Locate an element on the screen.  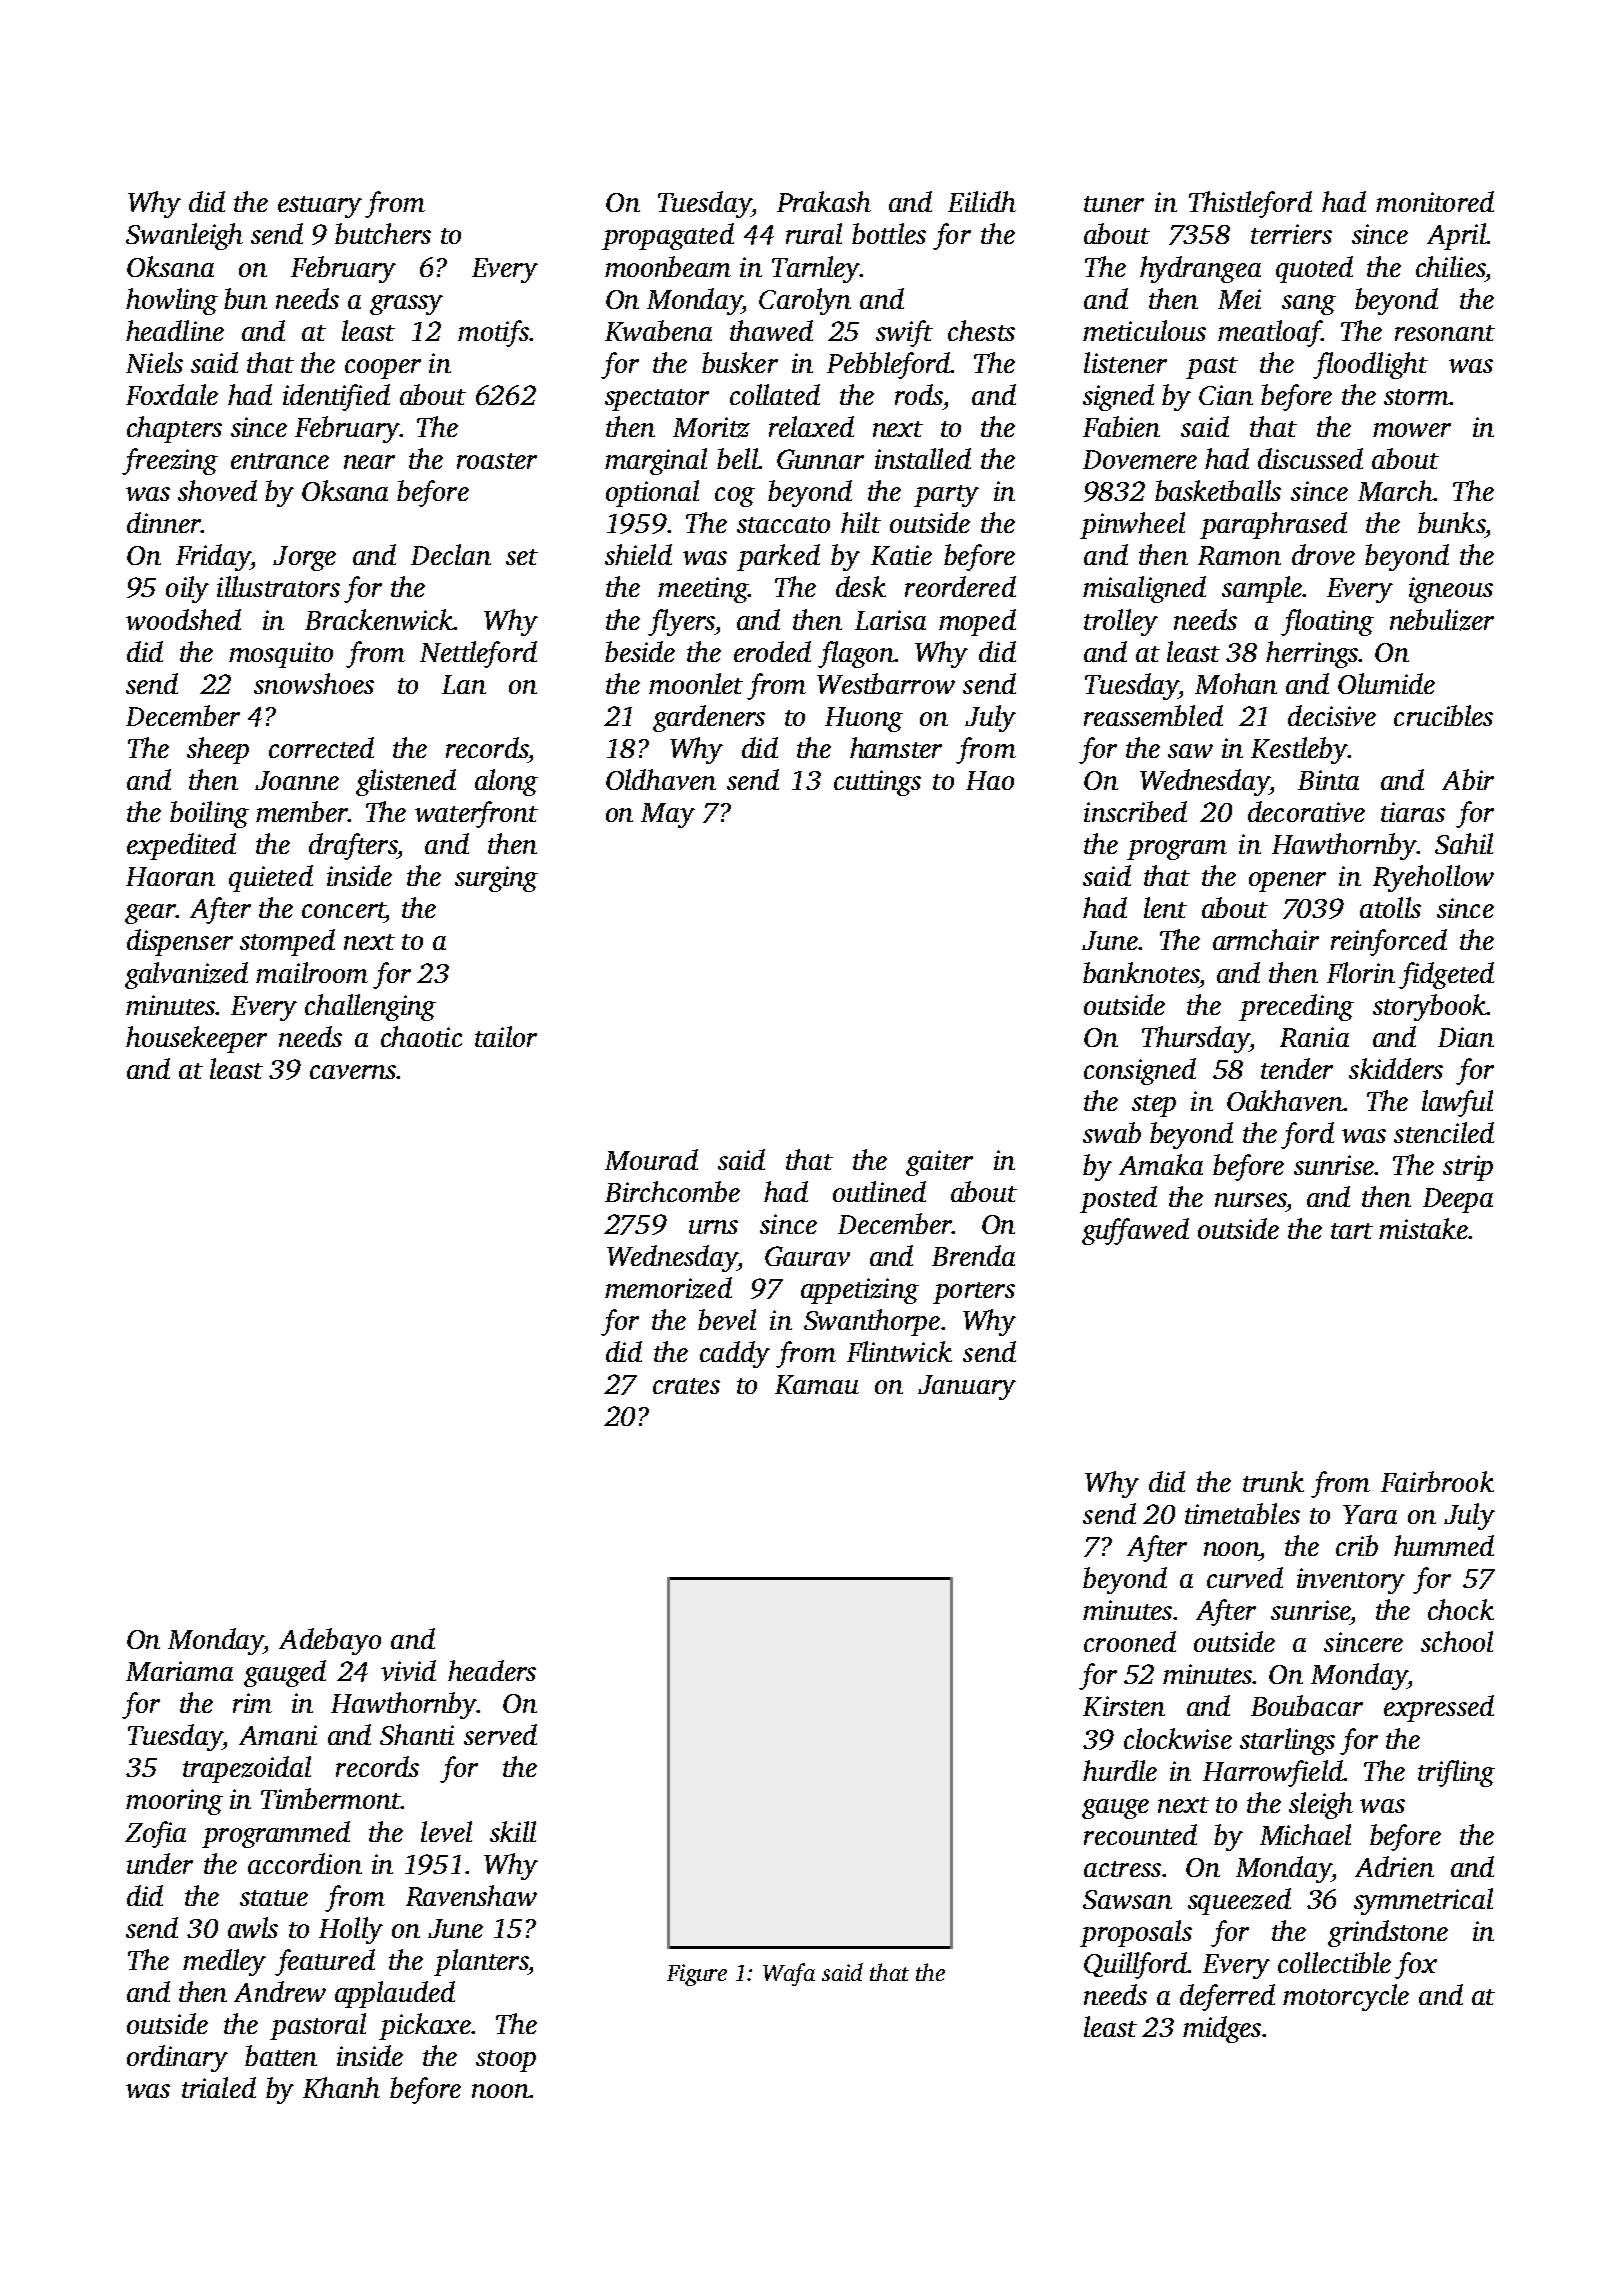
stoop is located at coordinates (506, 2061).
